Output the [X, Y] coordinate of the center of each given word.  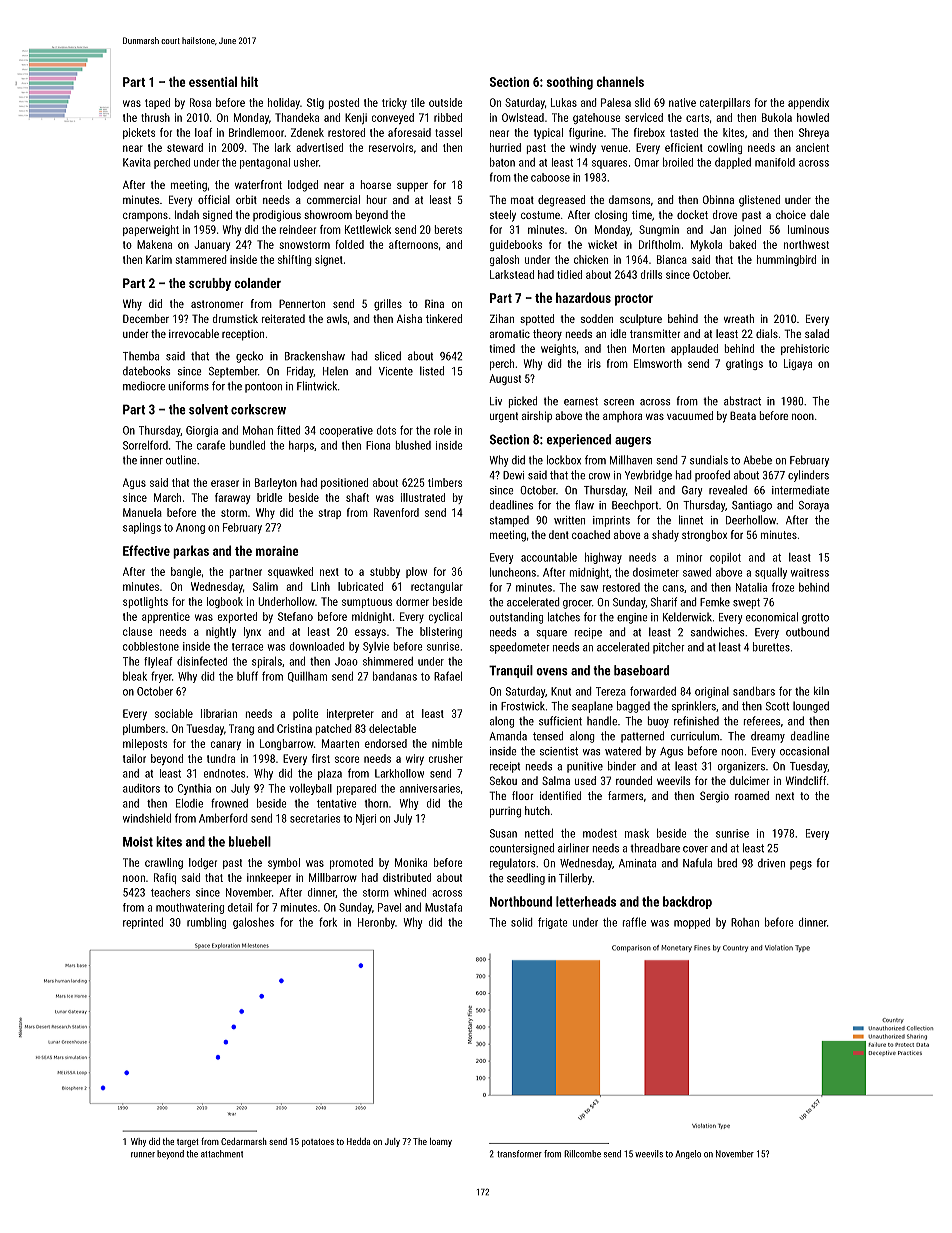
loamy [441, 1142]
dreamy [768, 737]
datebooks [146, 371]
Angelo [688, 1154]
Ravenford [396, 512]
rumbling [206, 923]
